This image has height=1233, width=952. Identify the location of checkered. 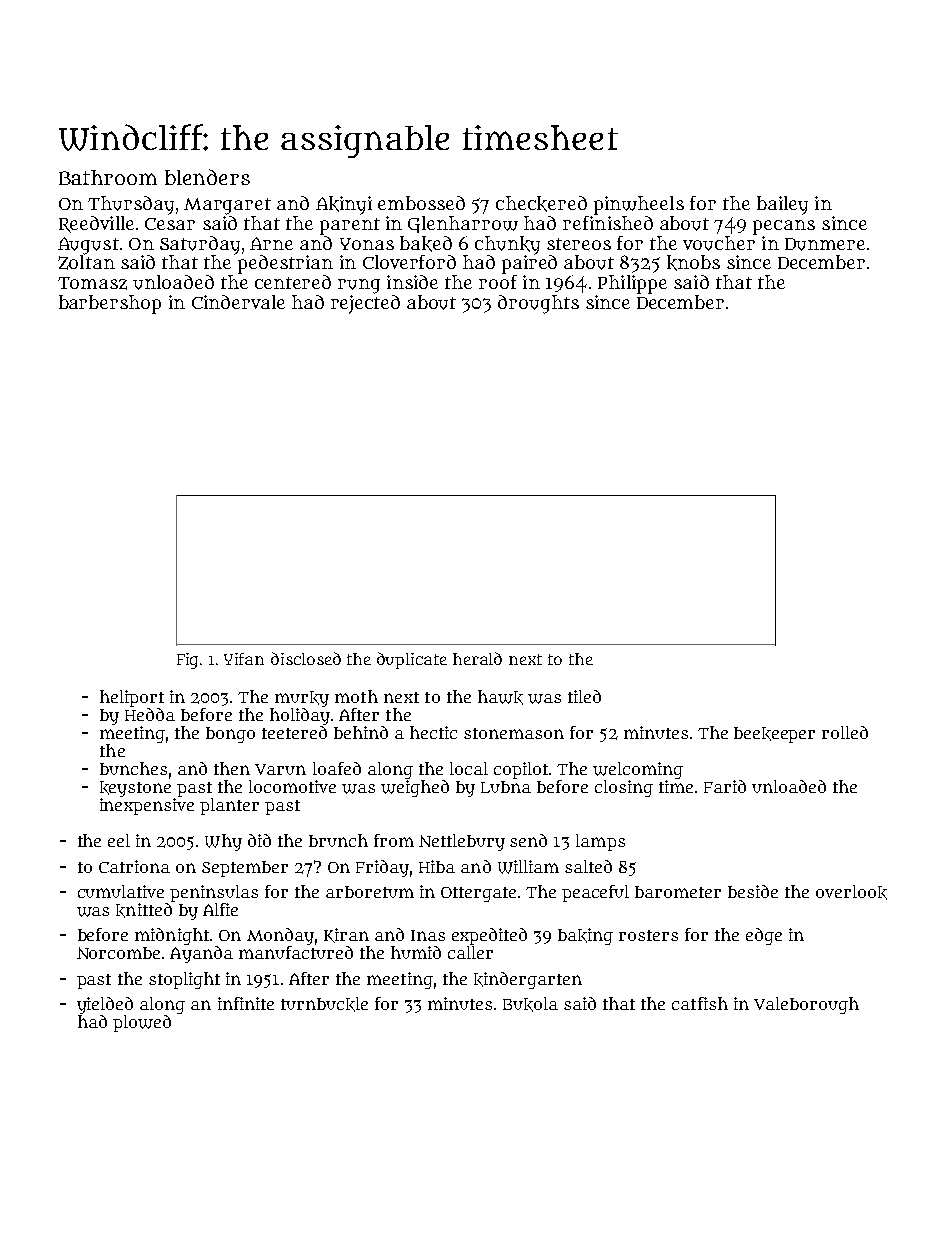
(541, 204).
